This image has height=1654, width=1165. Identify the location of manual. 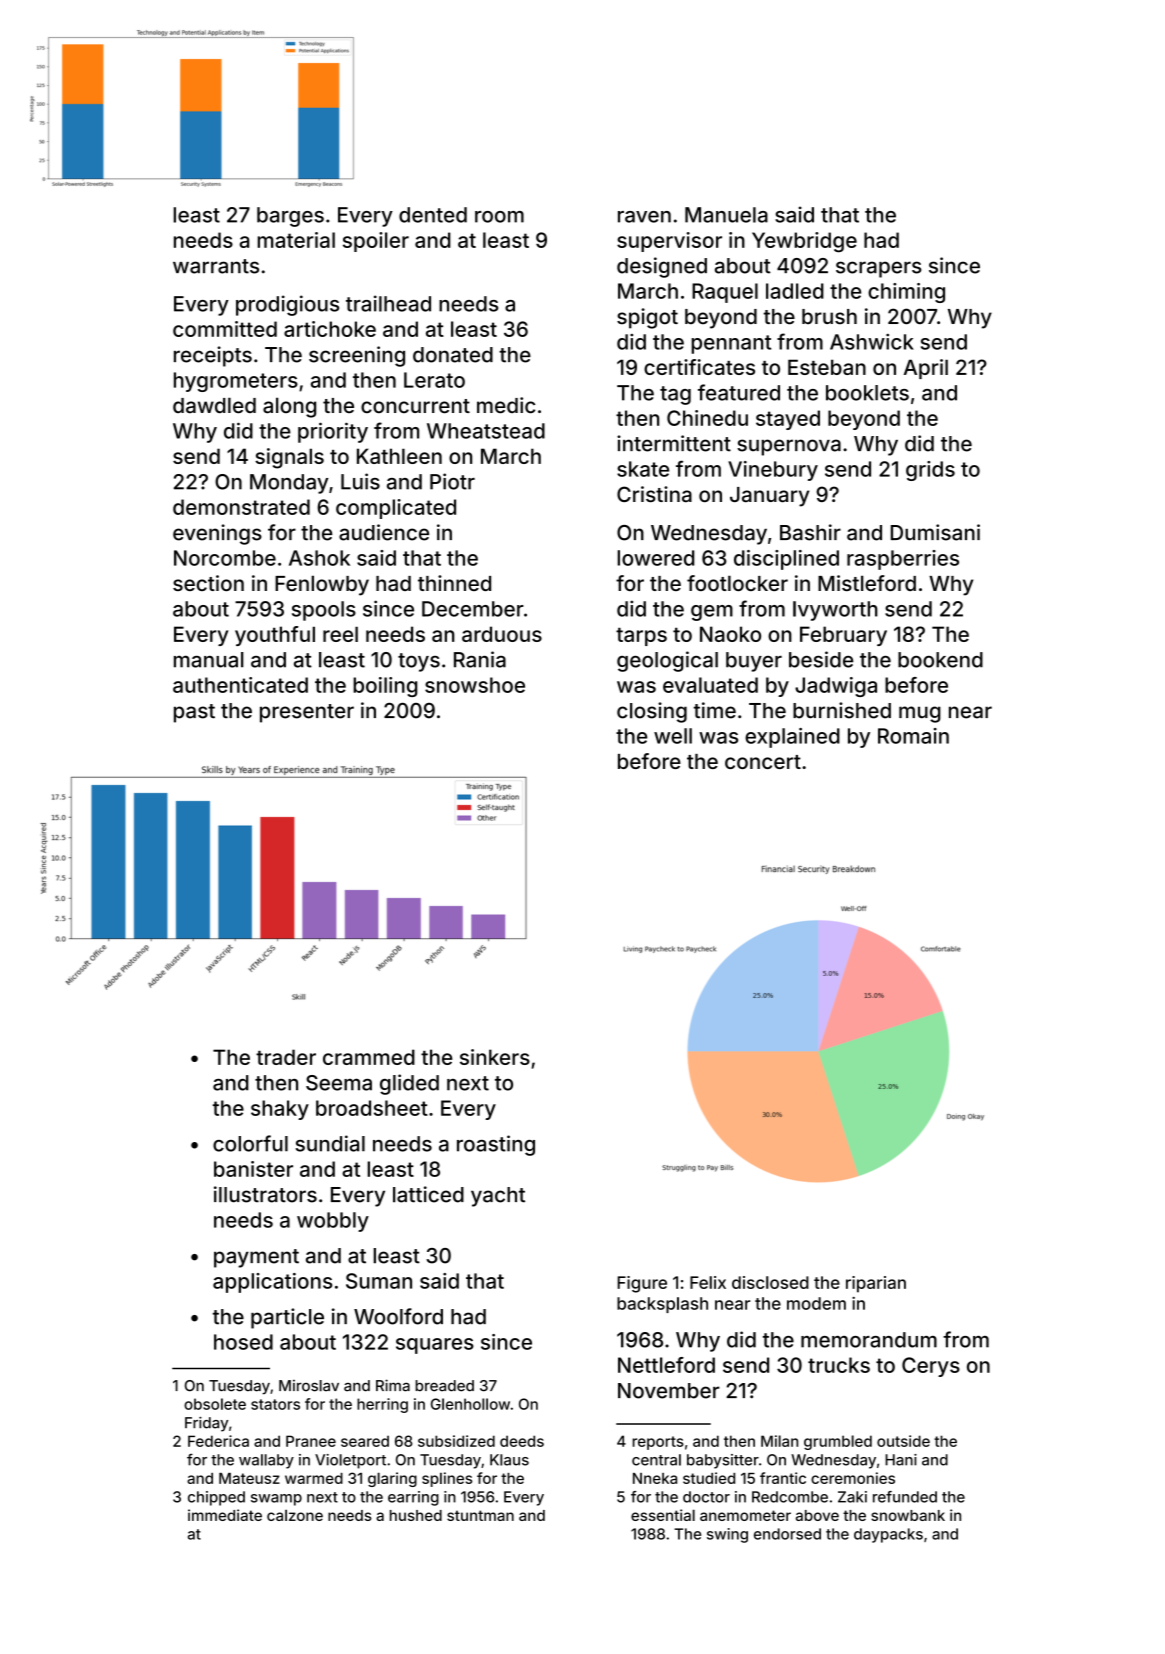
(209, 660).
